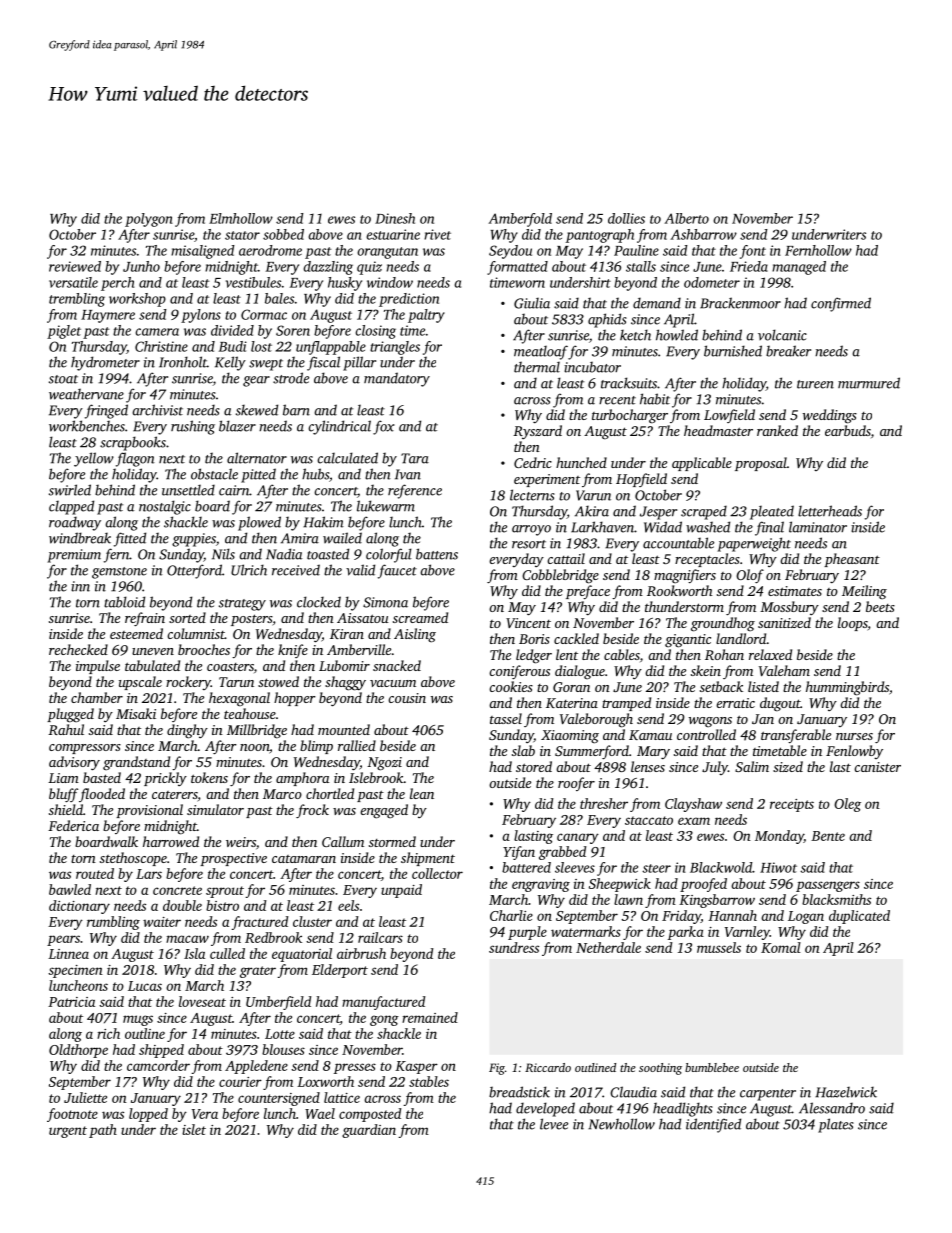  I want to click on chortled, so click(330, 793).
